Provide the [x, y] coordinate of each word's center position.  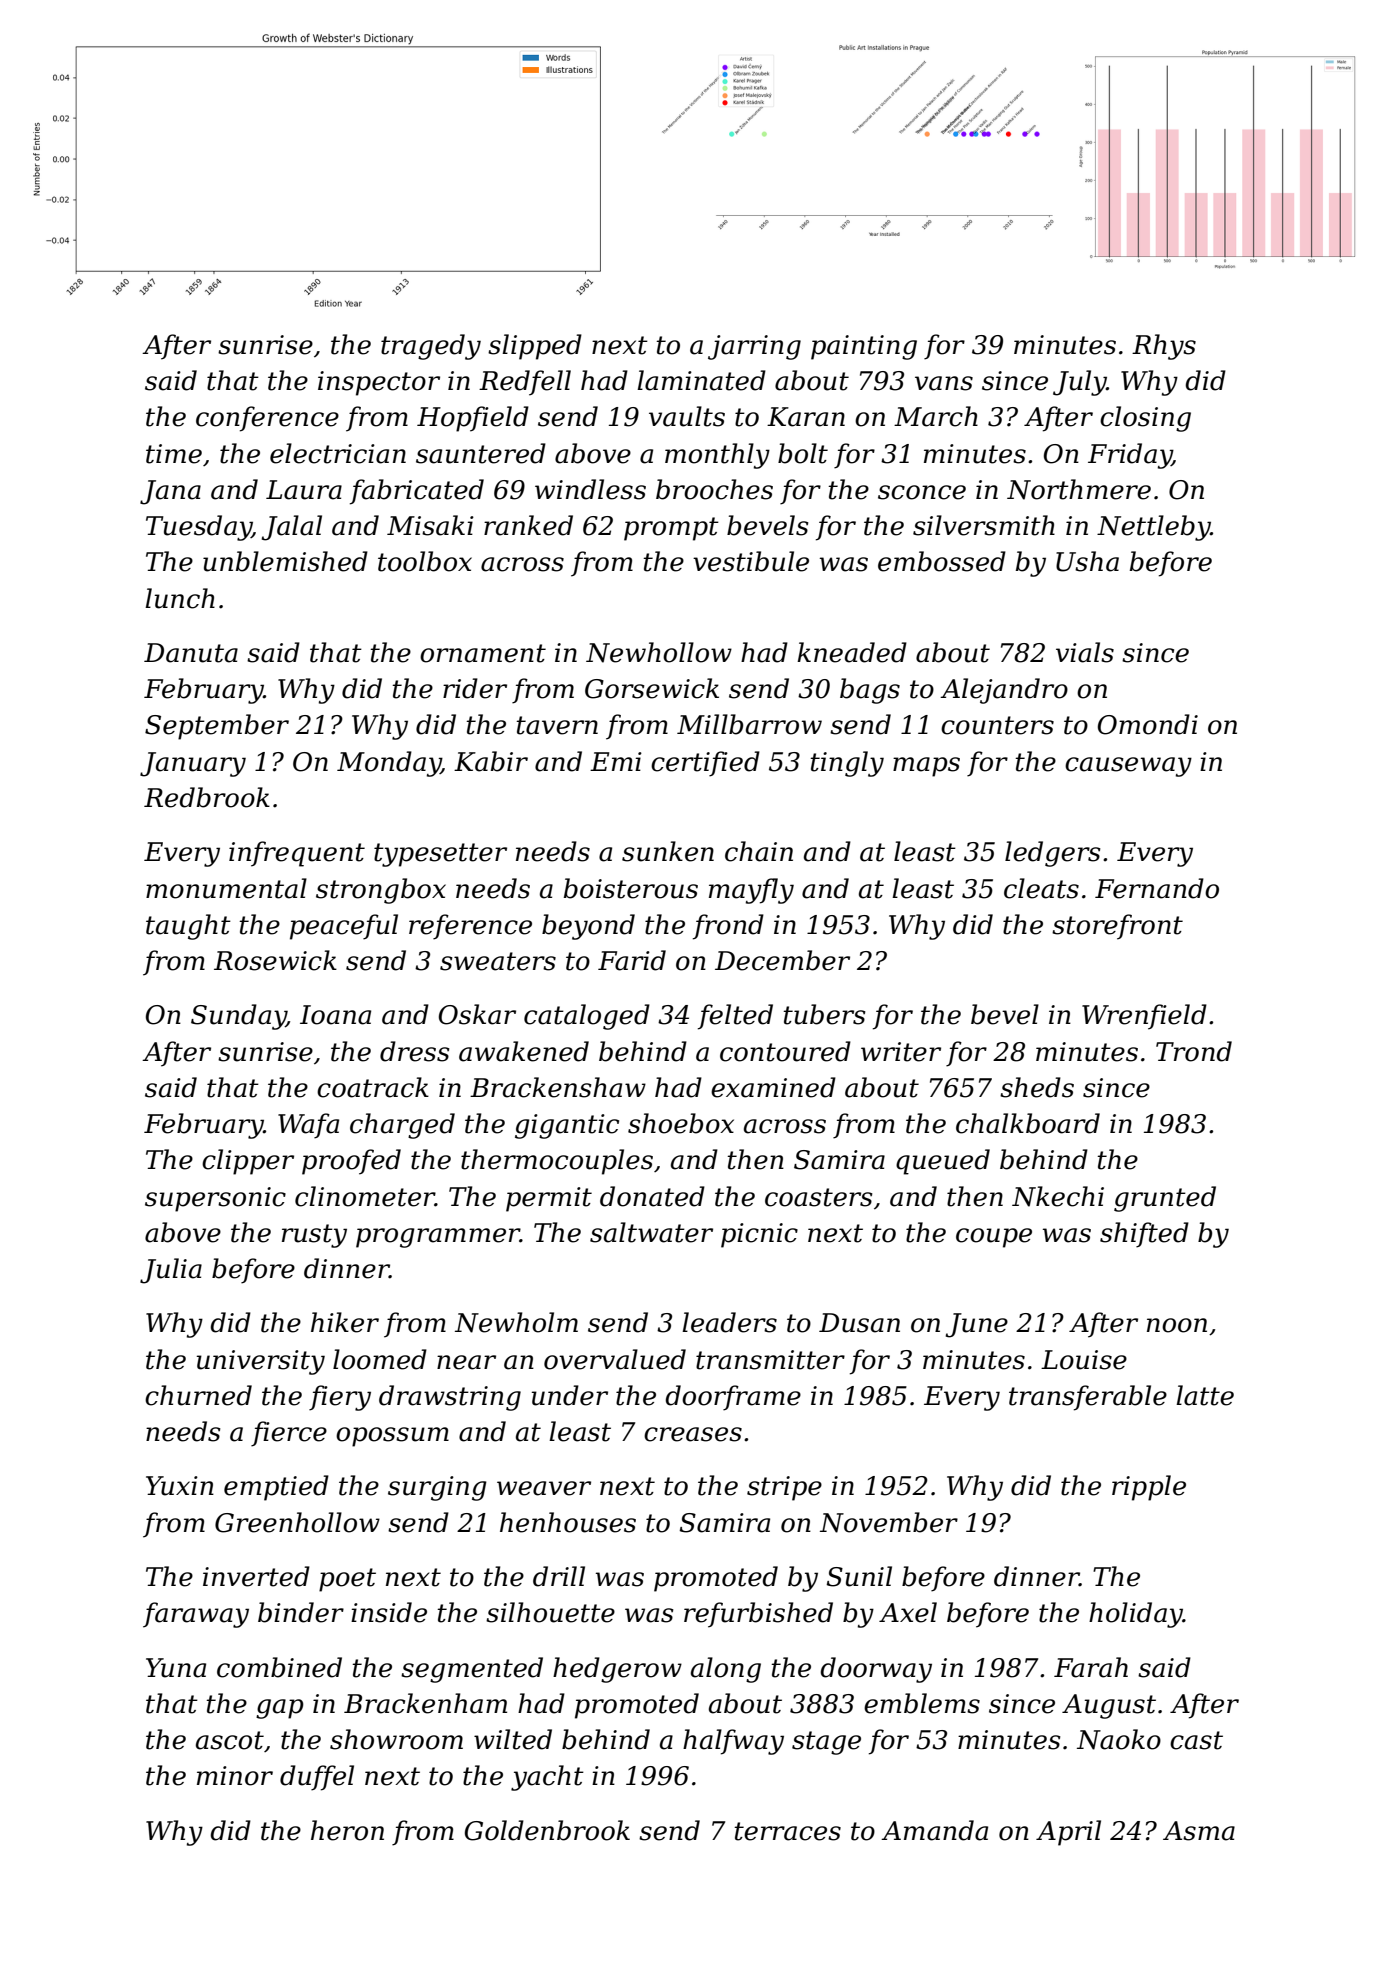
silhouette [550, 1612]
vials [1085, 652]
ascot [230, 1740]
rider [475, 688]
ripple [1149, 1488]
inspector [379, 383]
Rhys [1164, 347]
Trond [1194, 1051]
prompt [671, 529]
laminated [701, 380]
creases [693, 1434]
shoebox [681, 1123]
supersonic [215, 1199]
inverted [256, 1576]
